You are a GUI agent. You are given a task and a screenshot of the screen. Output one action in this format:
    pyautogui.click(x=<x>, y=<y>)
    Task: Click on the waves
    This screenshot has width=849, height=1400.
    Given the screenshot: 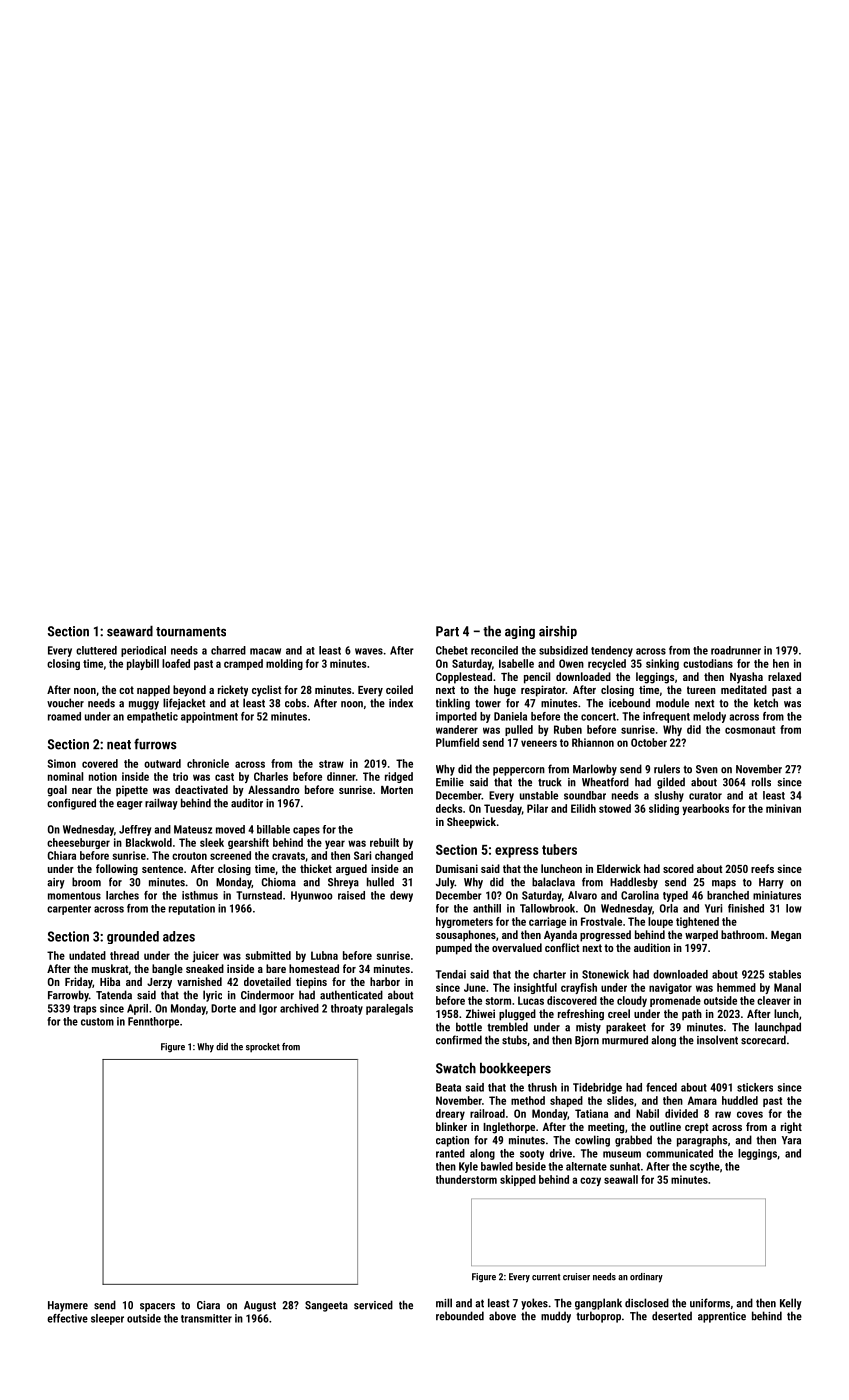 What is the action you would take?
    pyautogui.click(x=369, y=651)
